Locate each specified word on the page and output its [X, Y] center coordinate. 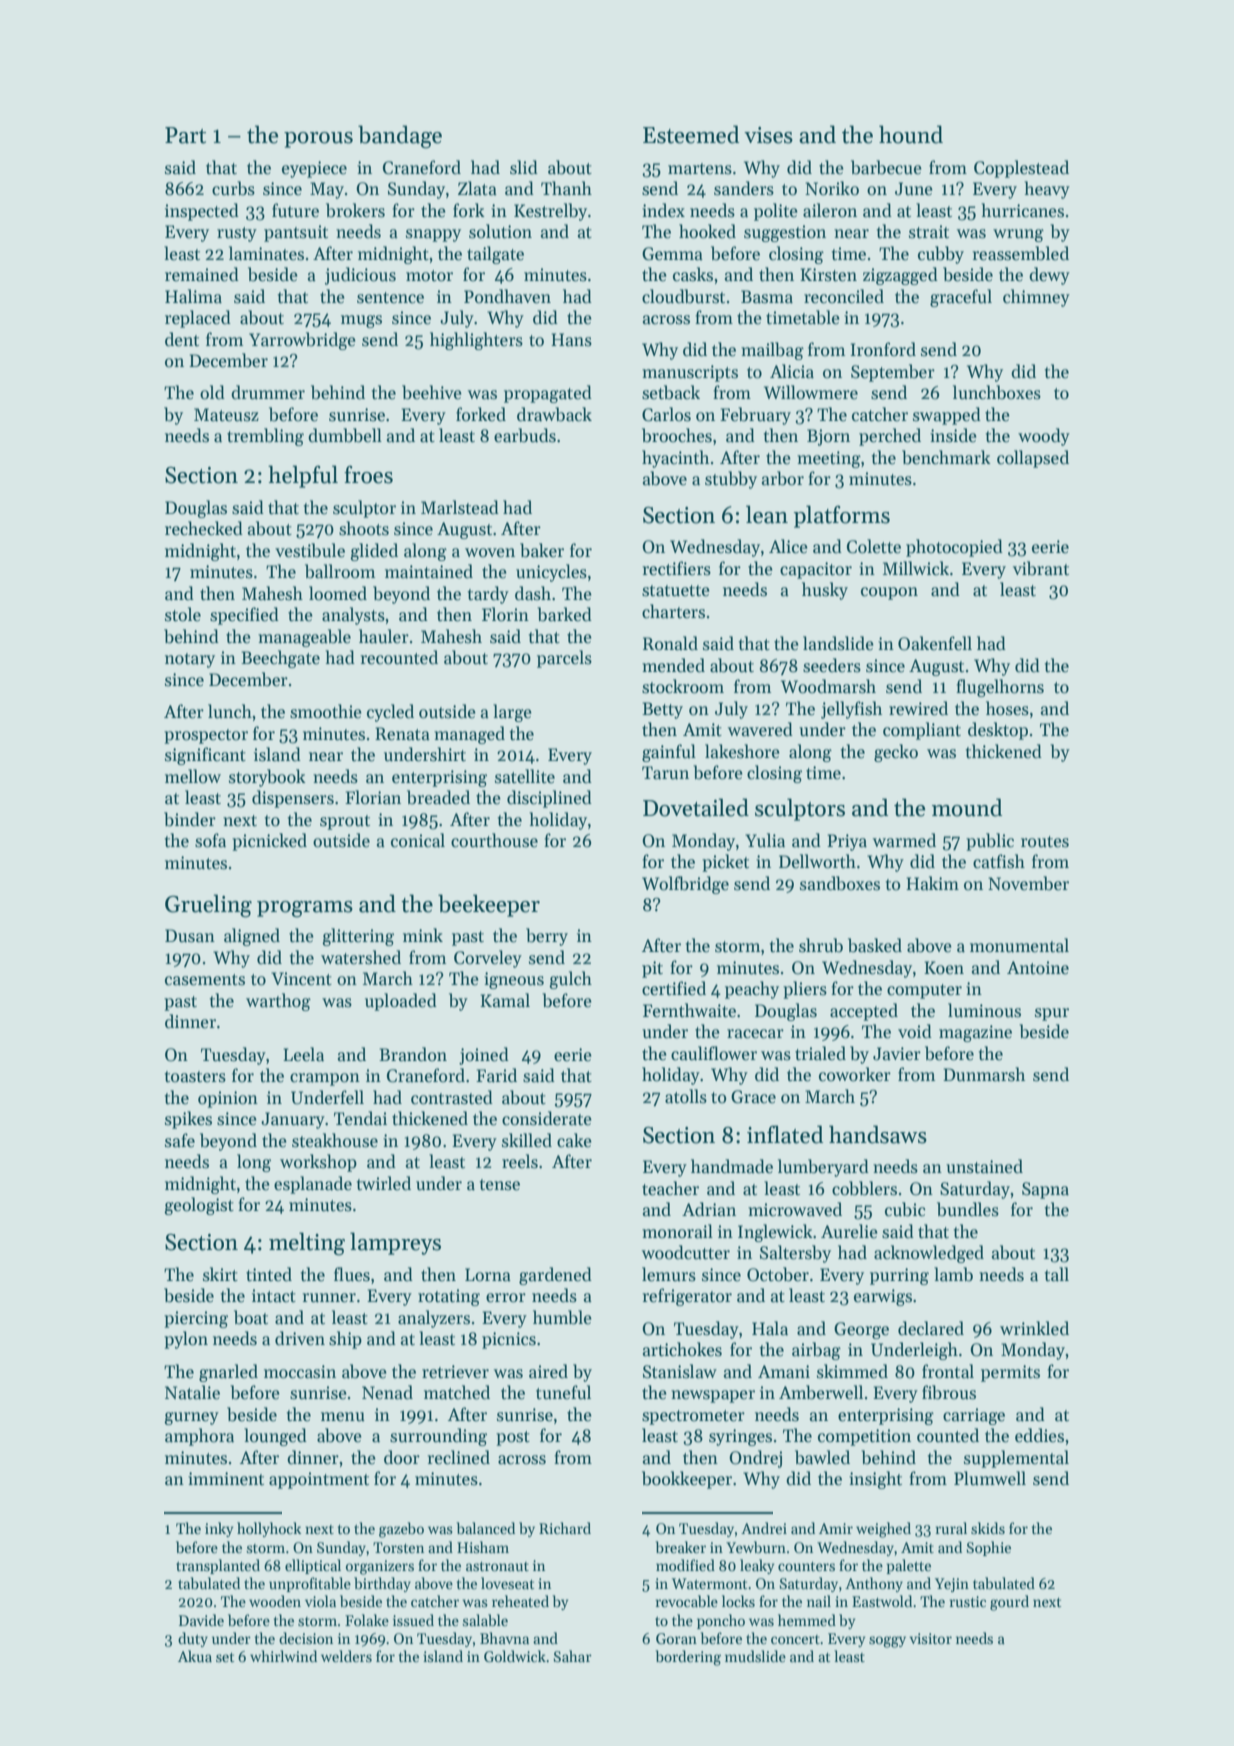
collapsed [1033, 459]
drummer [268, 392]
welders [346, 1656]
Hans [571, 340]
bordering [688, 1658]
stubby [731, 480]
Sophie [989, 1548]
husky [825, 591]
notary [190, 660]
